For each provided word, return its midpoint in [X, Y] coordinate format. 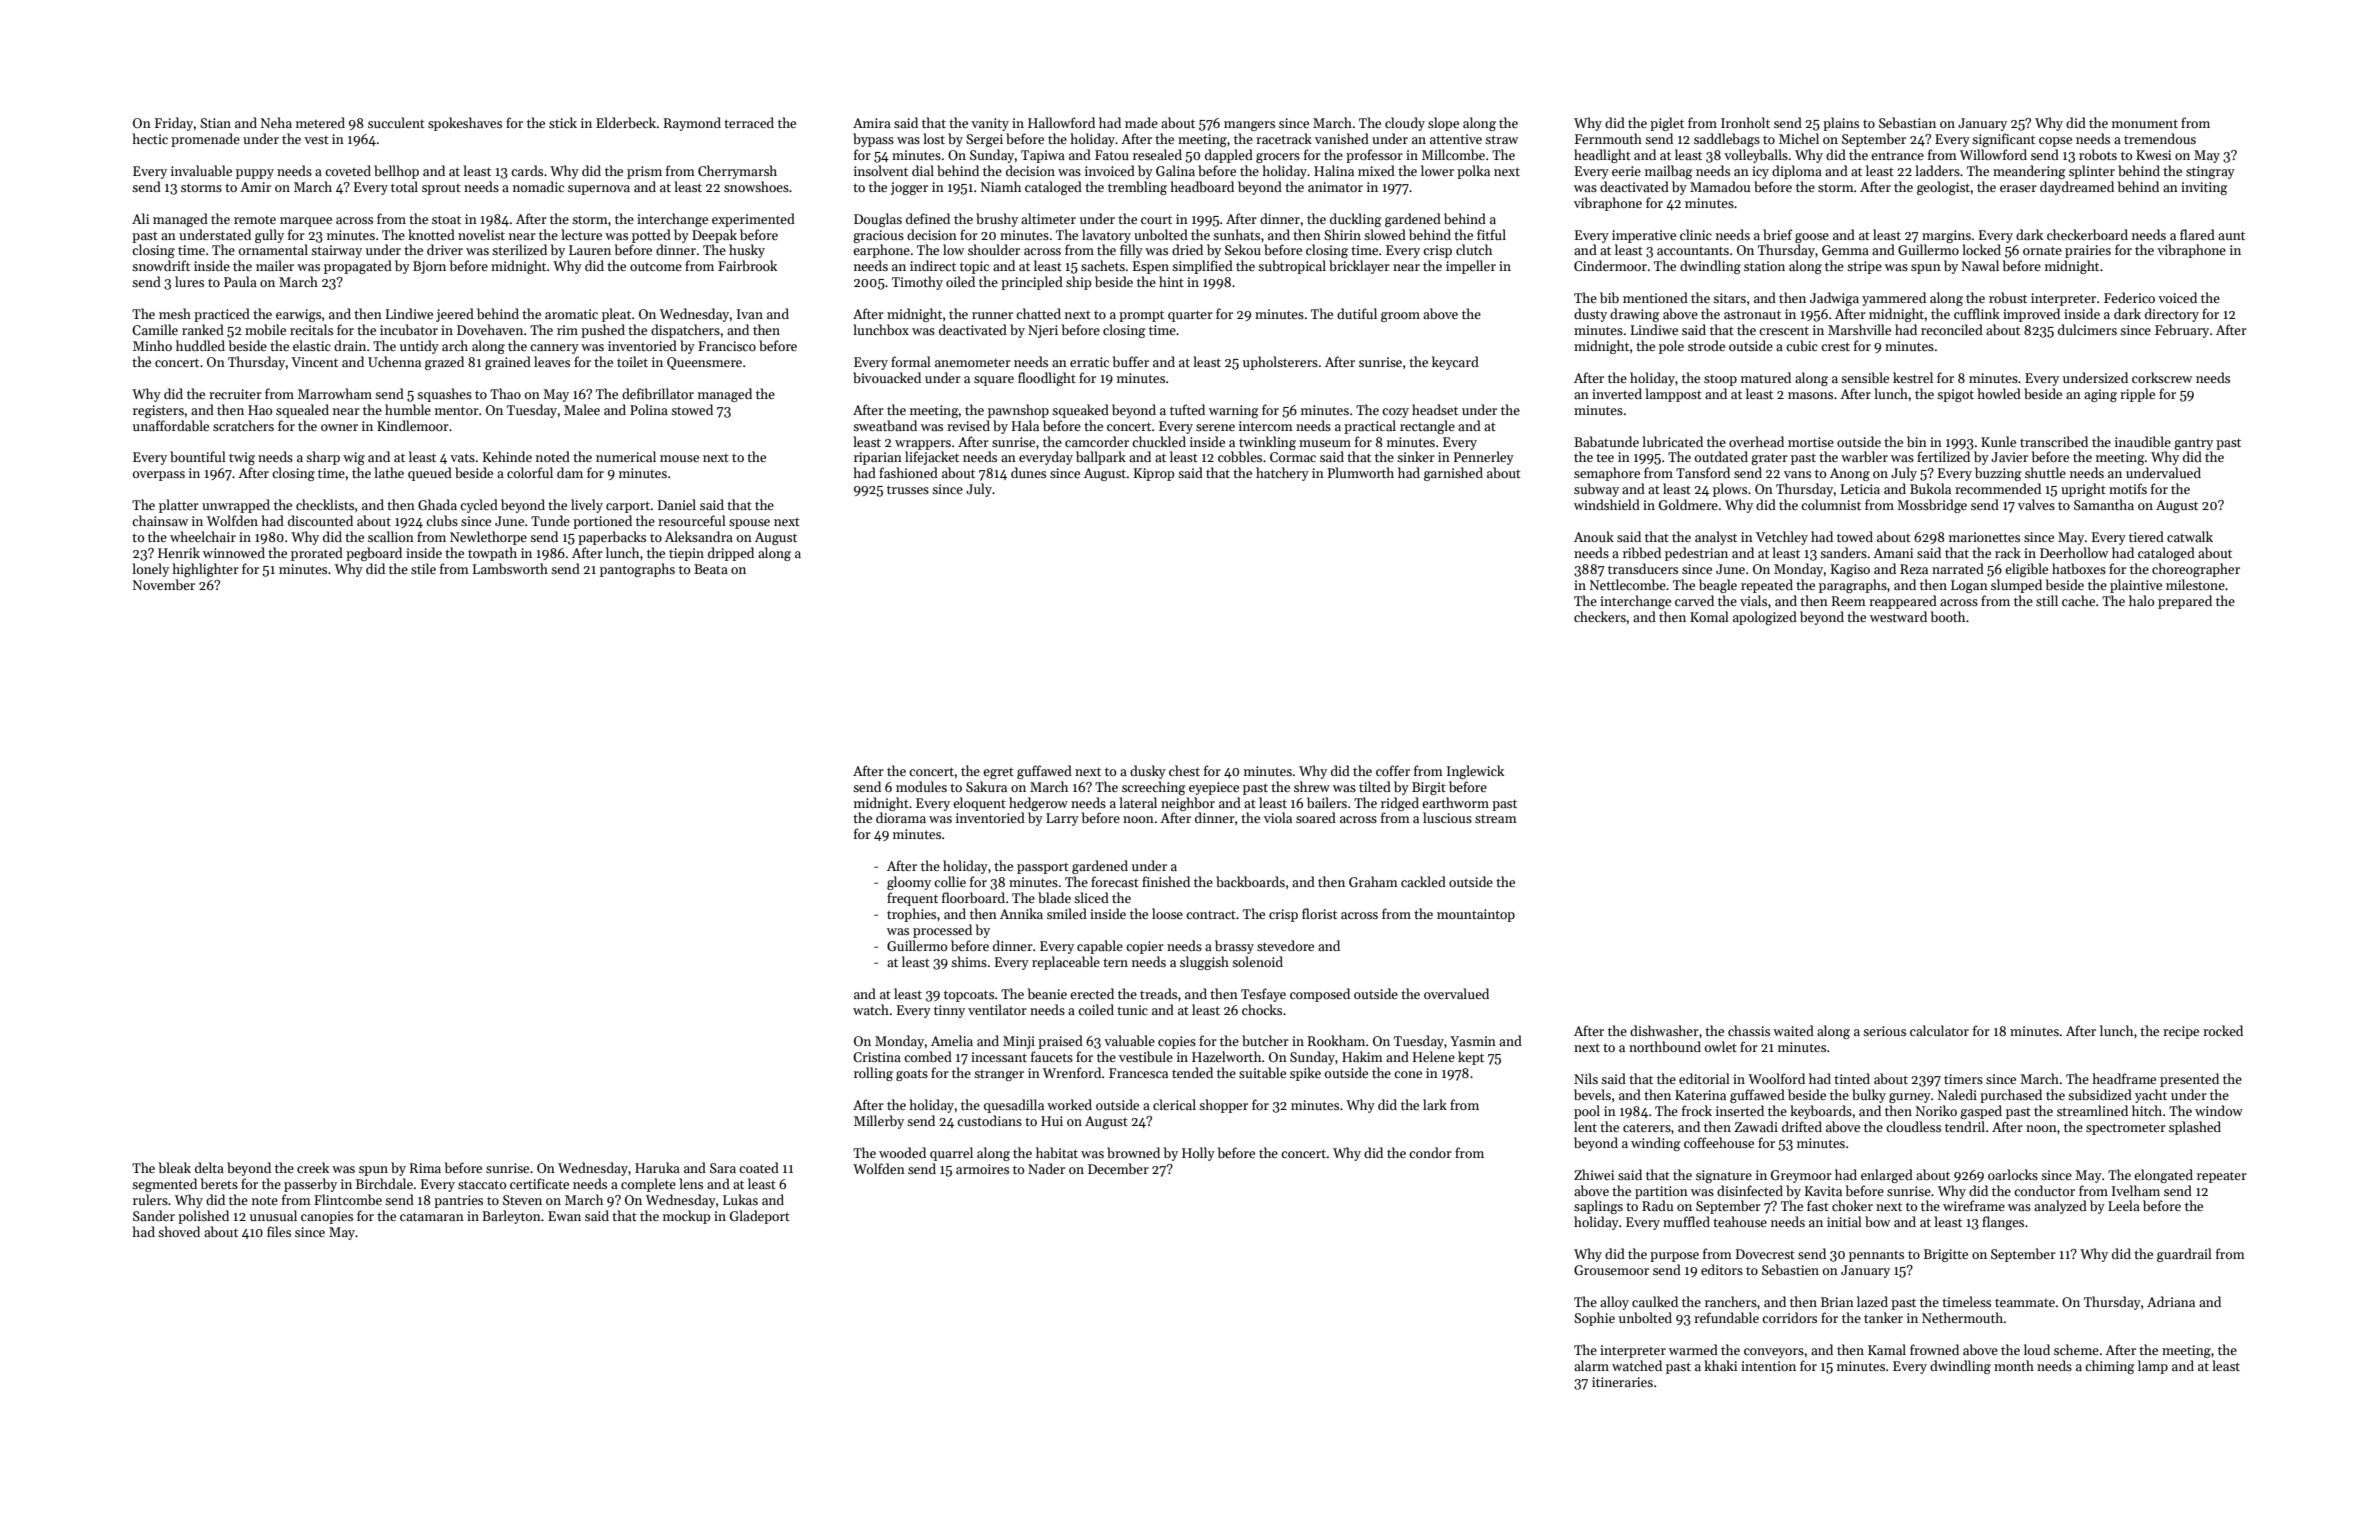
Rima [425, 1168]
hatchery [1282, 474]
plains [1841, 124]
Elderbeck [626, 122]
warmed [1693, 1349]
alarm [1591, 1365]
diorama [901, 817]
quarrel [951, 1154]
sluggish [1204, 963]
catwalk [2190, 536]
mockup [686, 1217]
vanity [990, 124]
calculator [1939, 1030]
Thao [505, 393]
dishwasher [1664, 1030]
